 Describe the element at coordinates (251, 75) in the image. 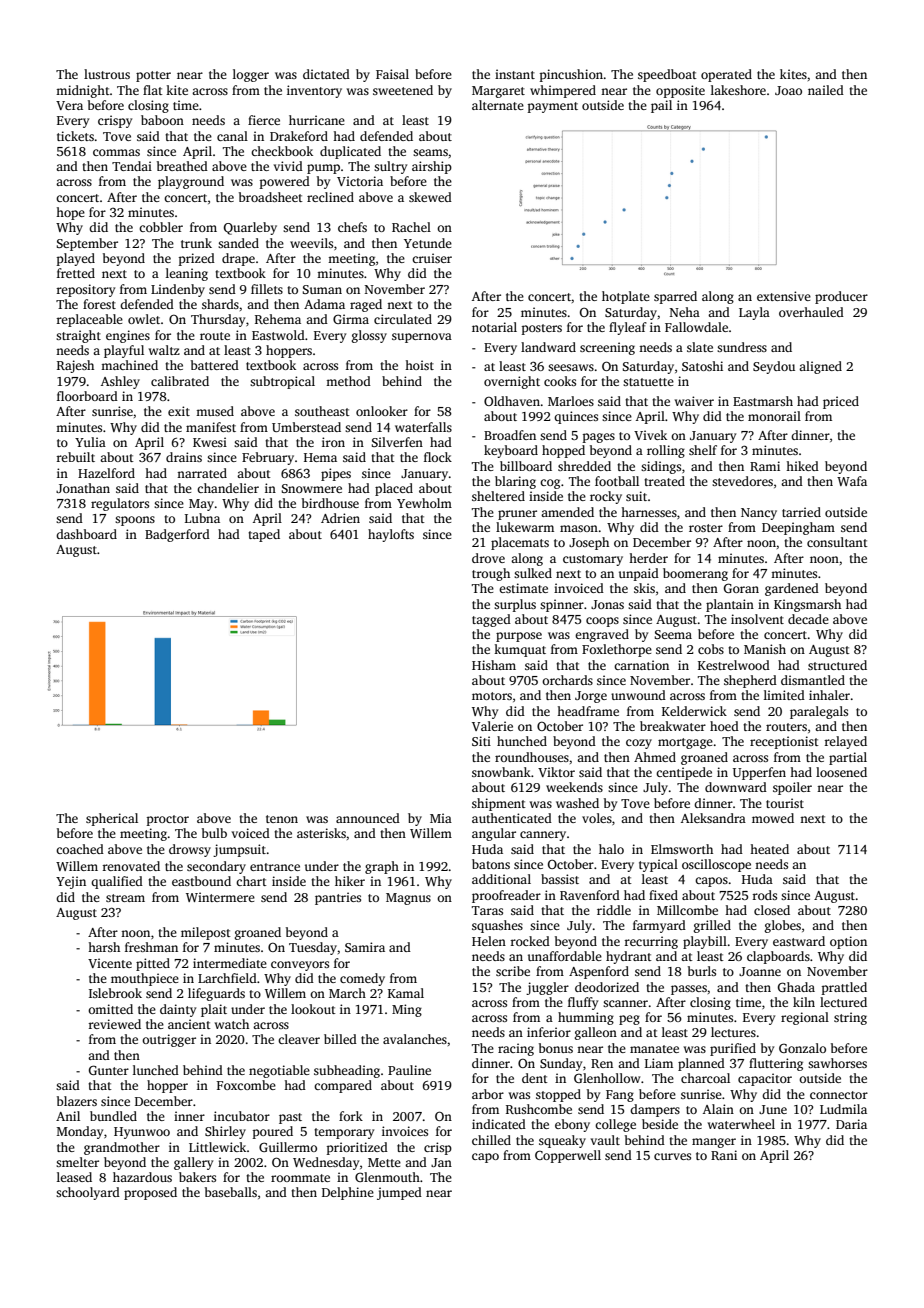

I see `logger` at that location.
